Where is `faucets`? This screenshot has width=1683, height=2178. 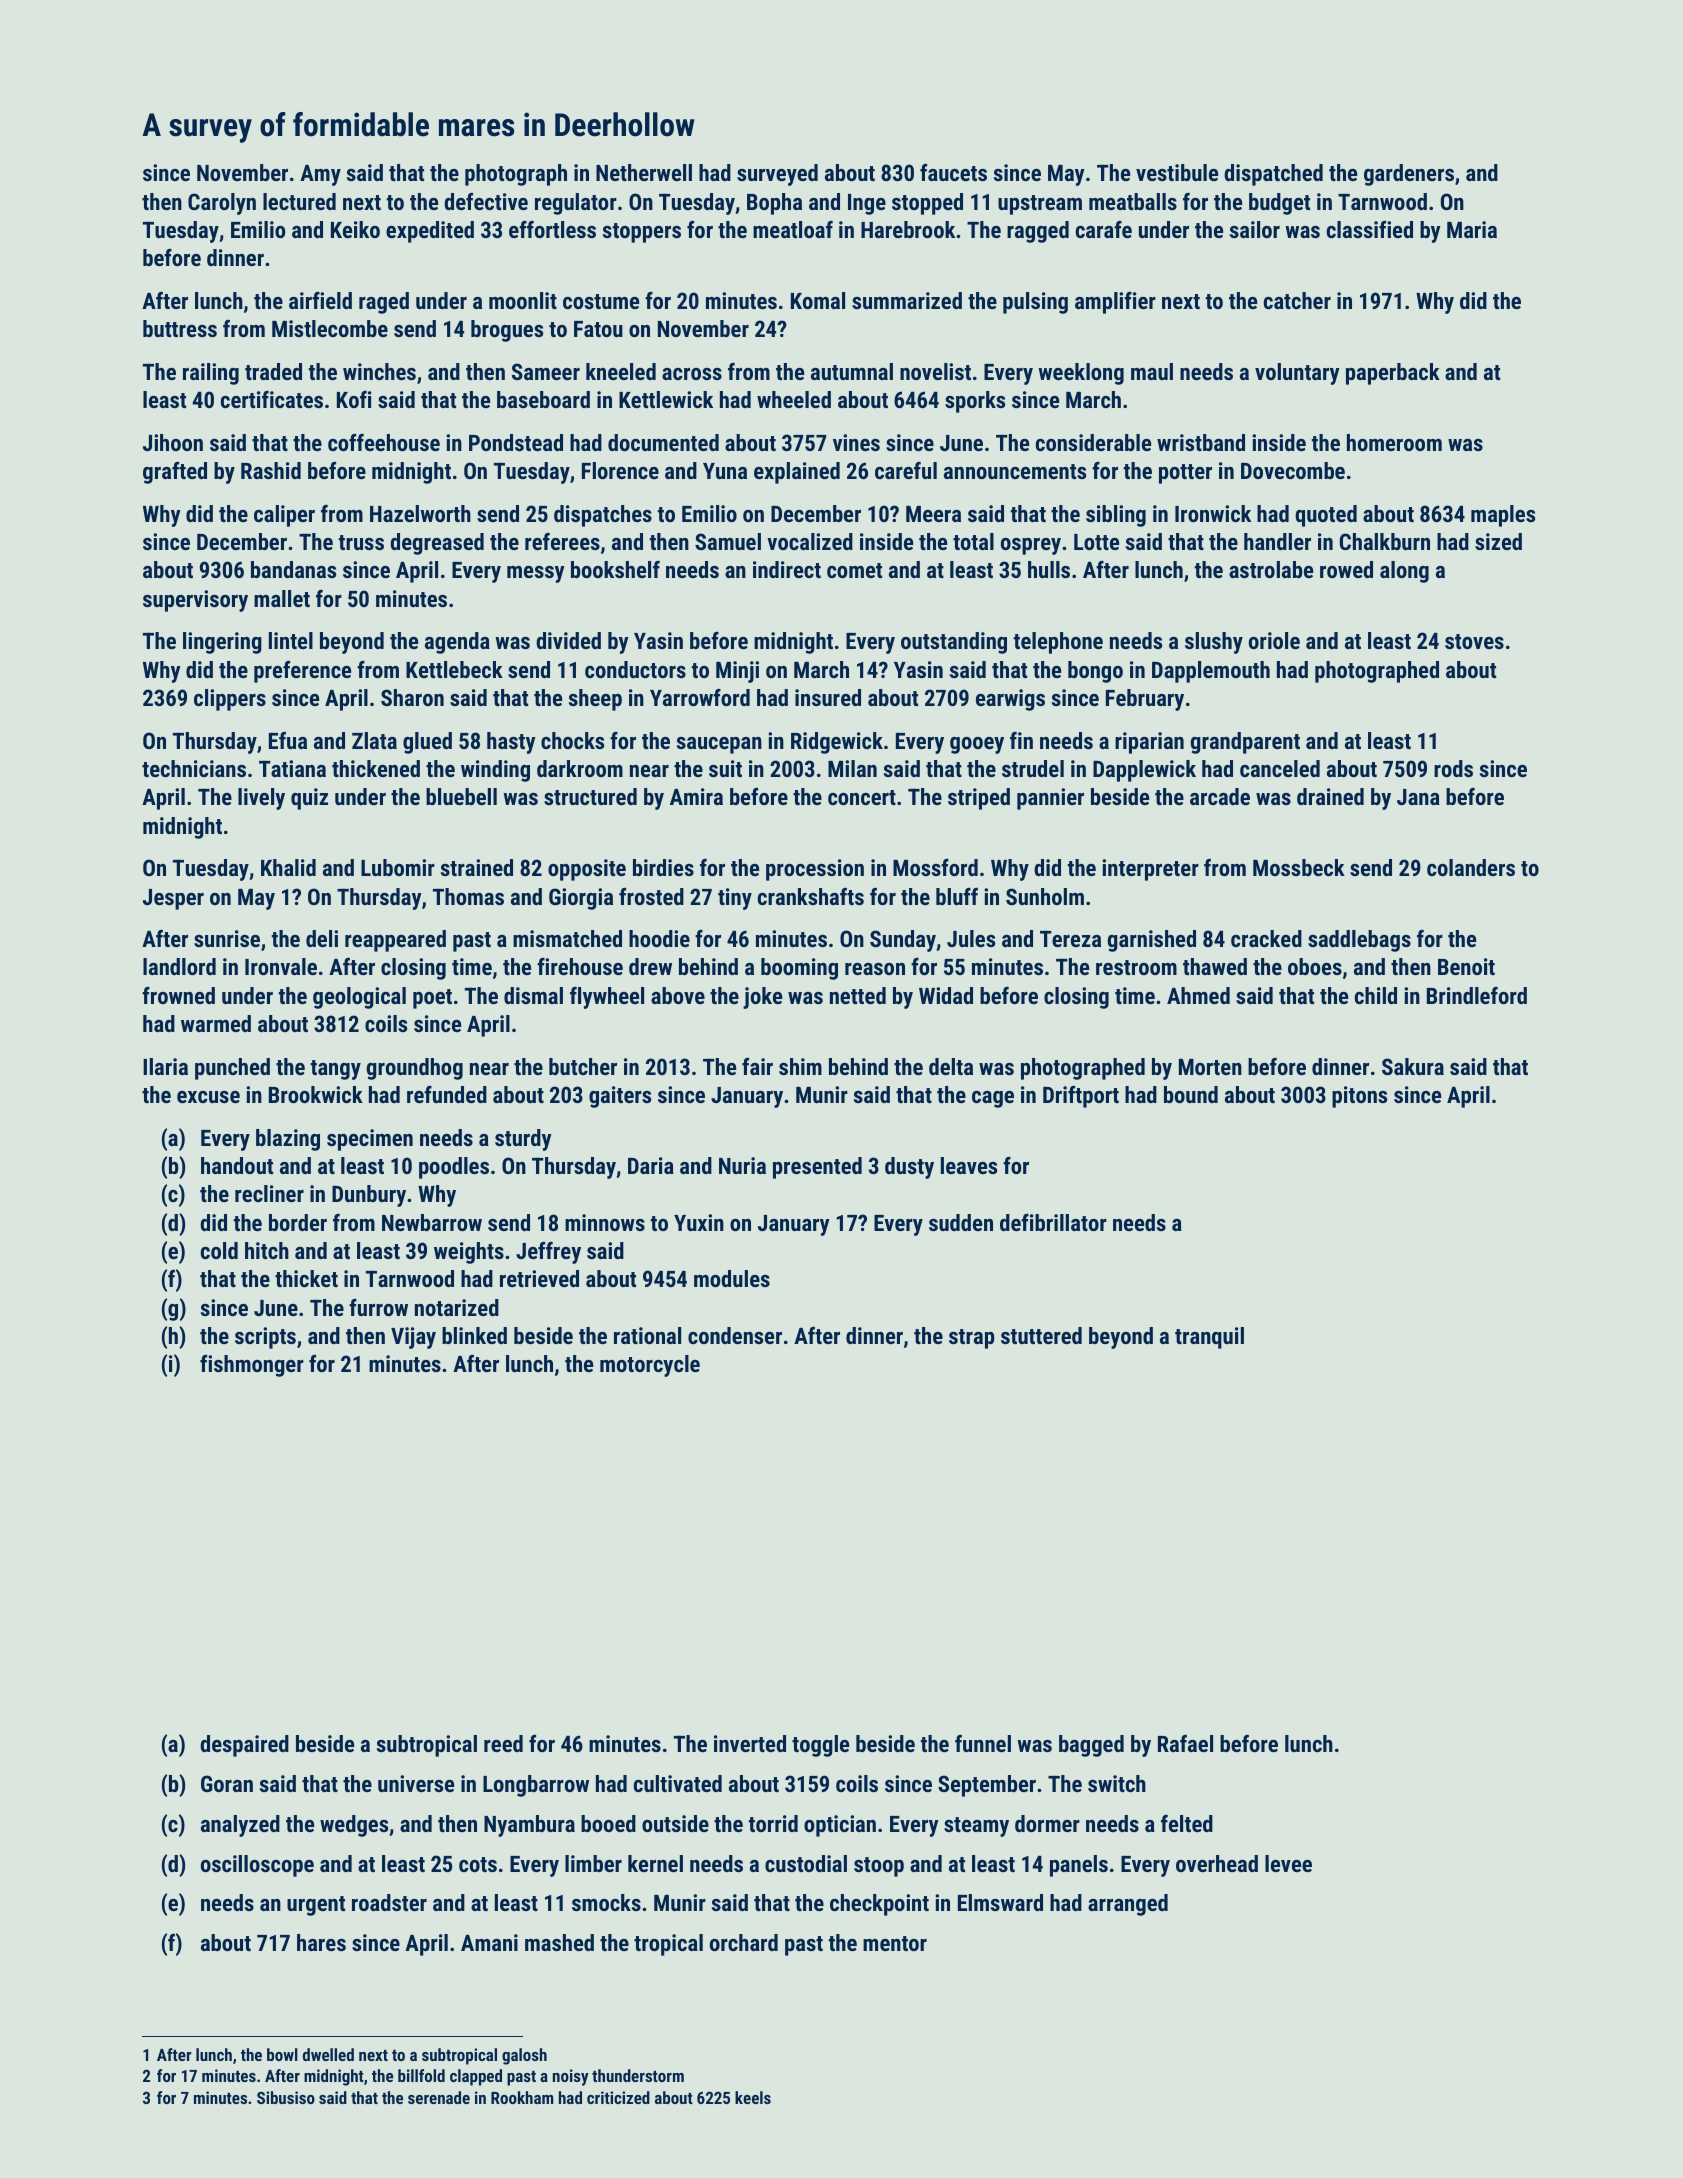
faucets is located at coordinates (953, 172).
